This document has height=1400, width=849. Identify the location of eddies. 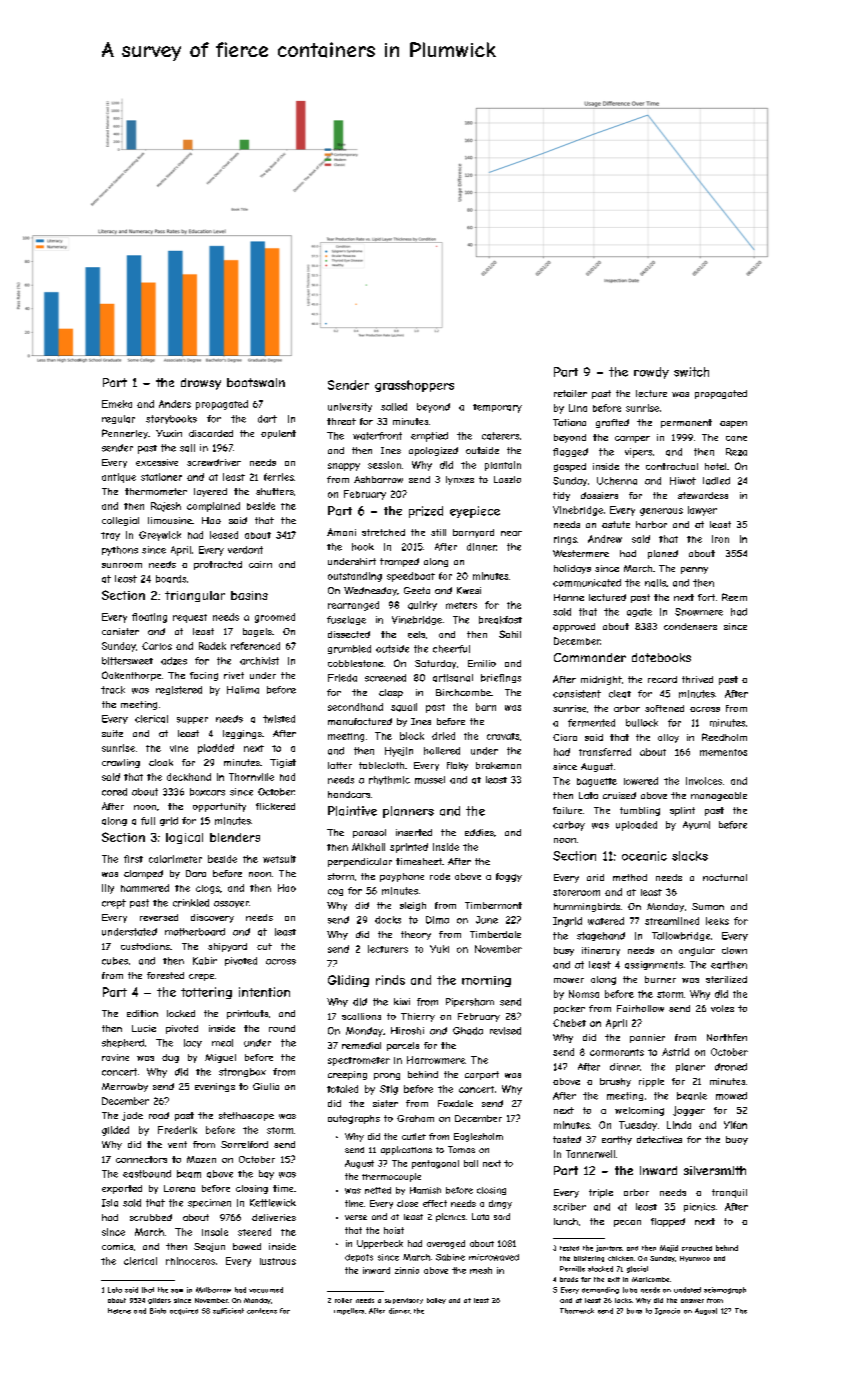
(479, 832).
